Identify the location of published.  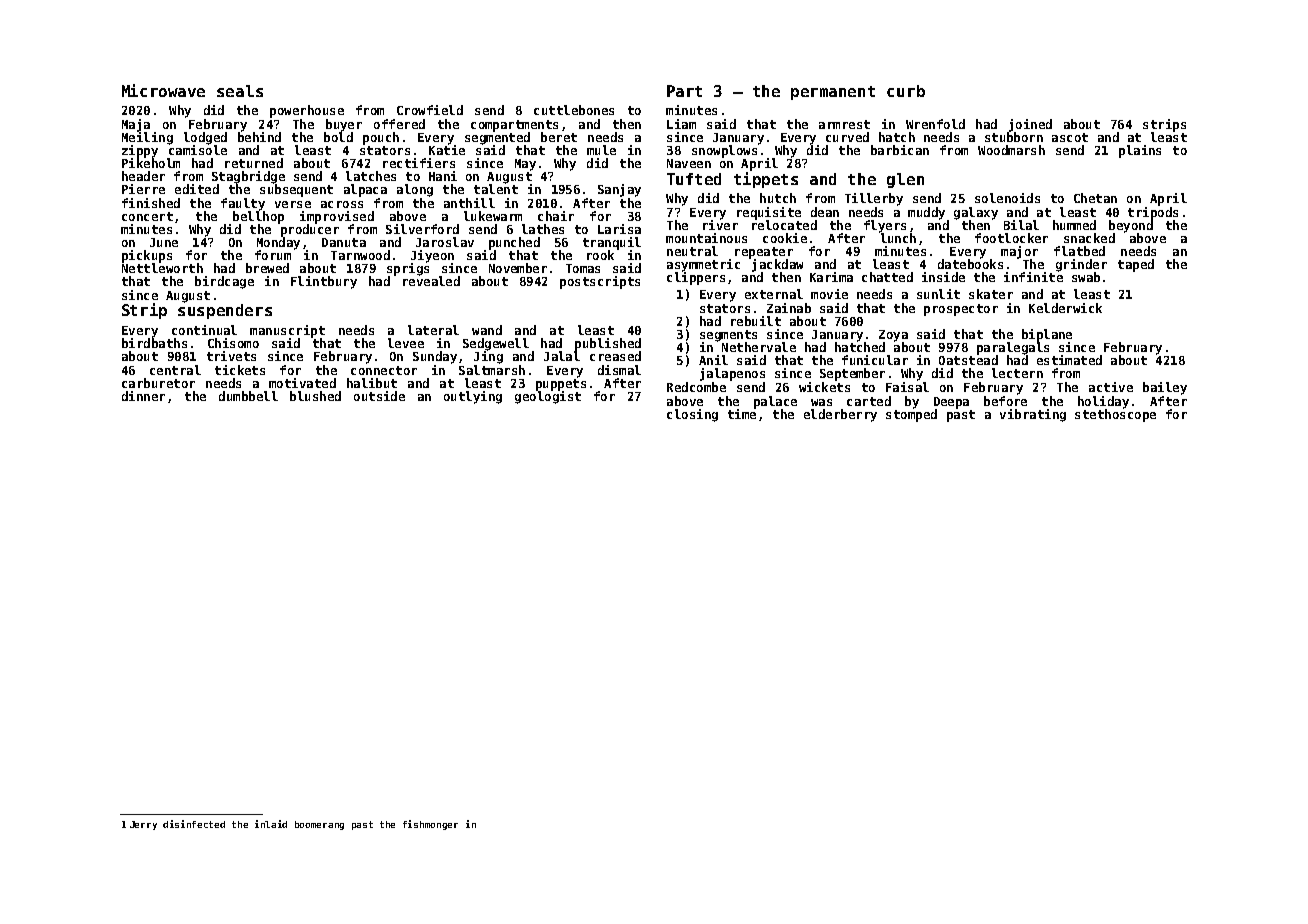
(608, 344).
